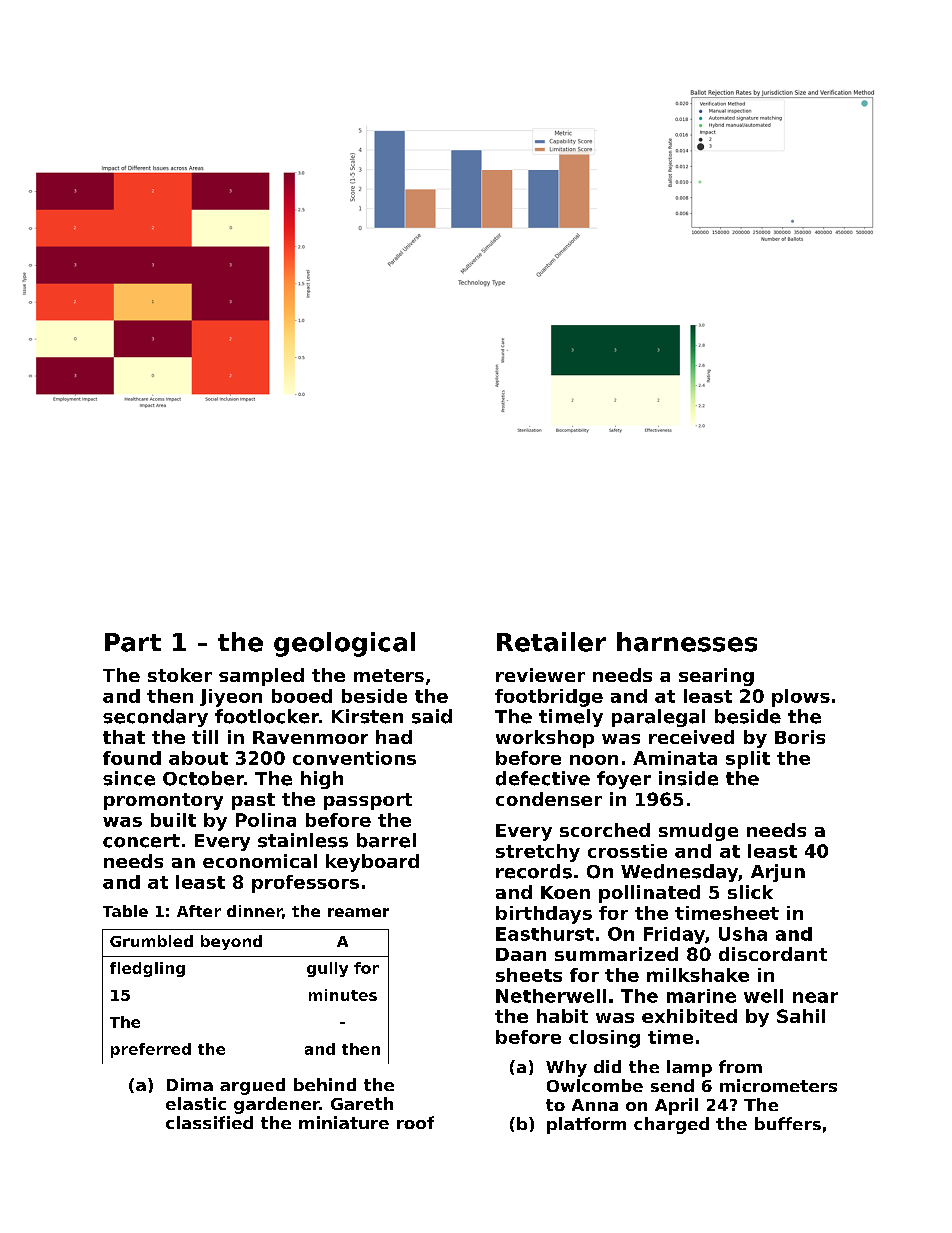 This document has width=952, height=1233. Describe the element at coordinates (252, 1086) in the document. I see `argued` at that location.
